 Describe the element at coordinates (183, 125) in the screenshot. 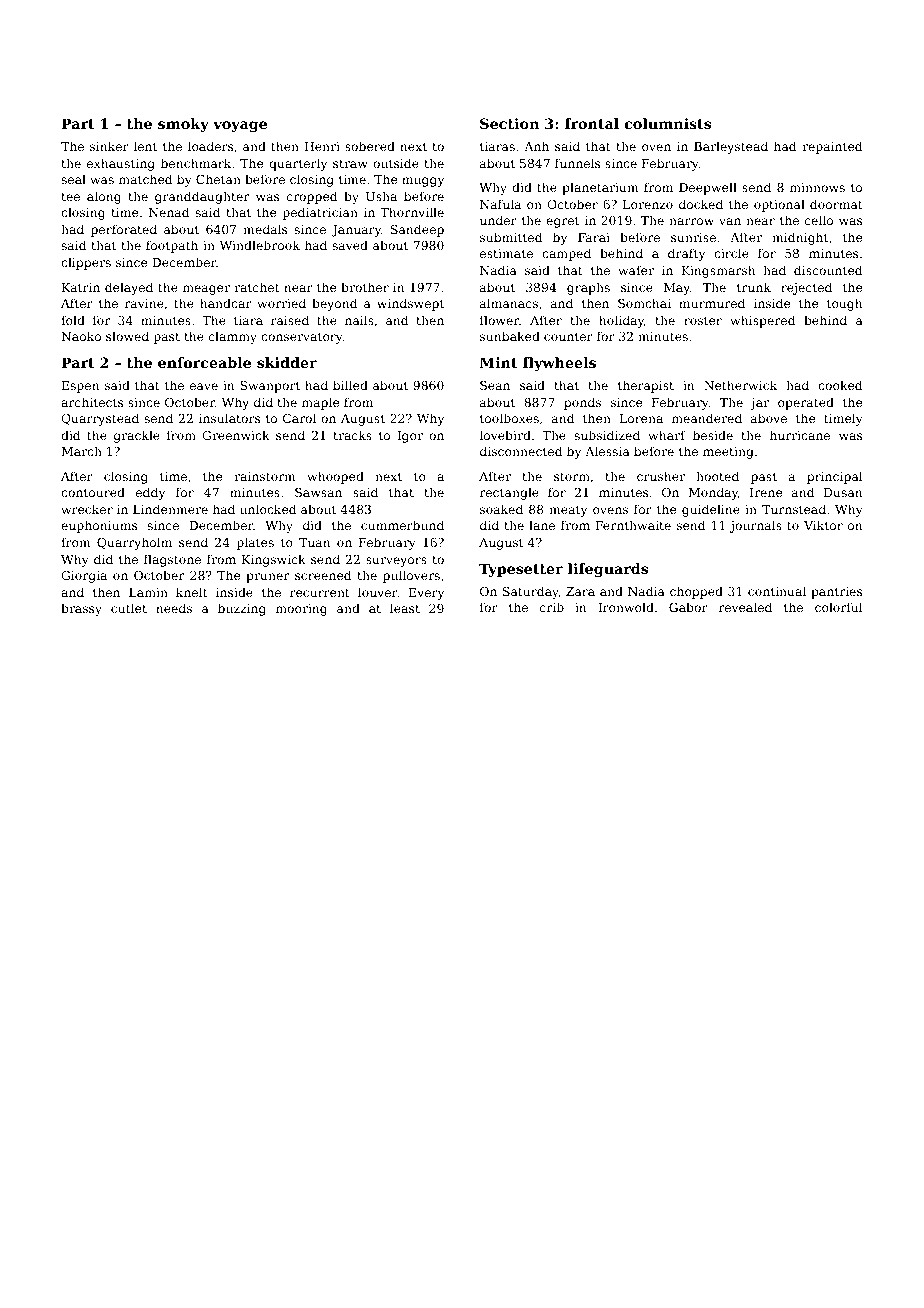

I see `smoky` at that location.
